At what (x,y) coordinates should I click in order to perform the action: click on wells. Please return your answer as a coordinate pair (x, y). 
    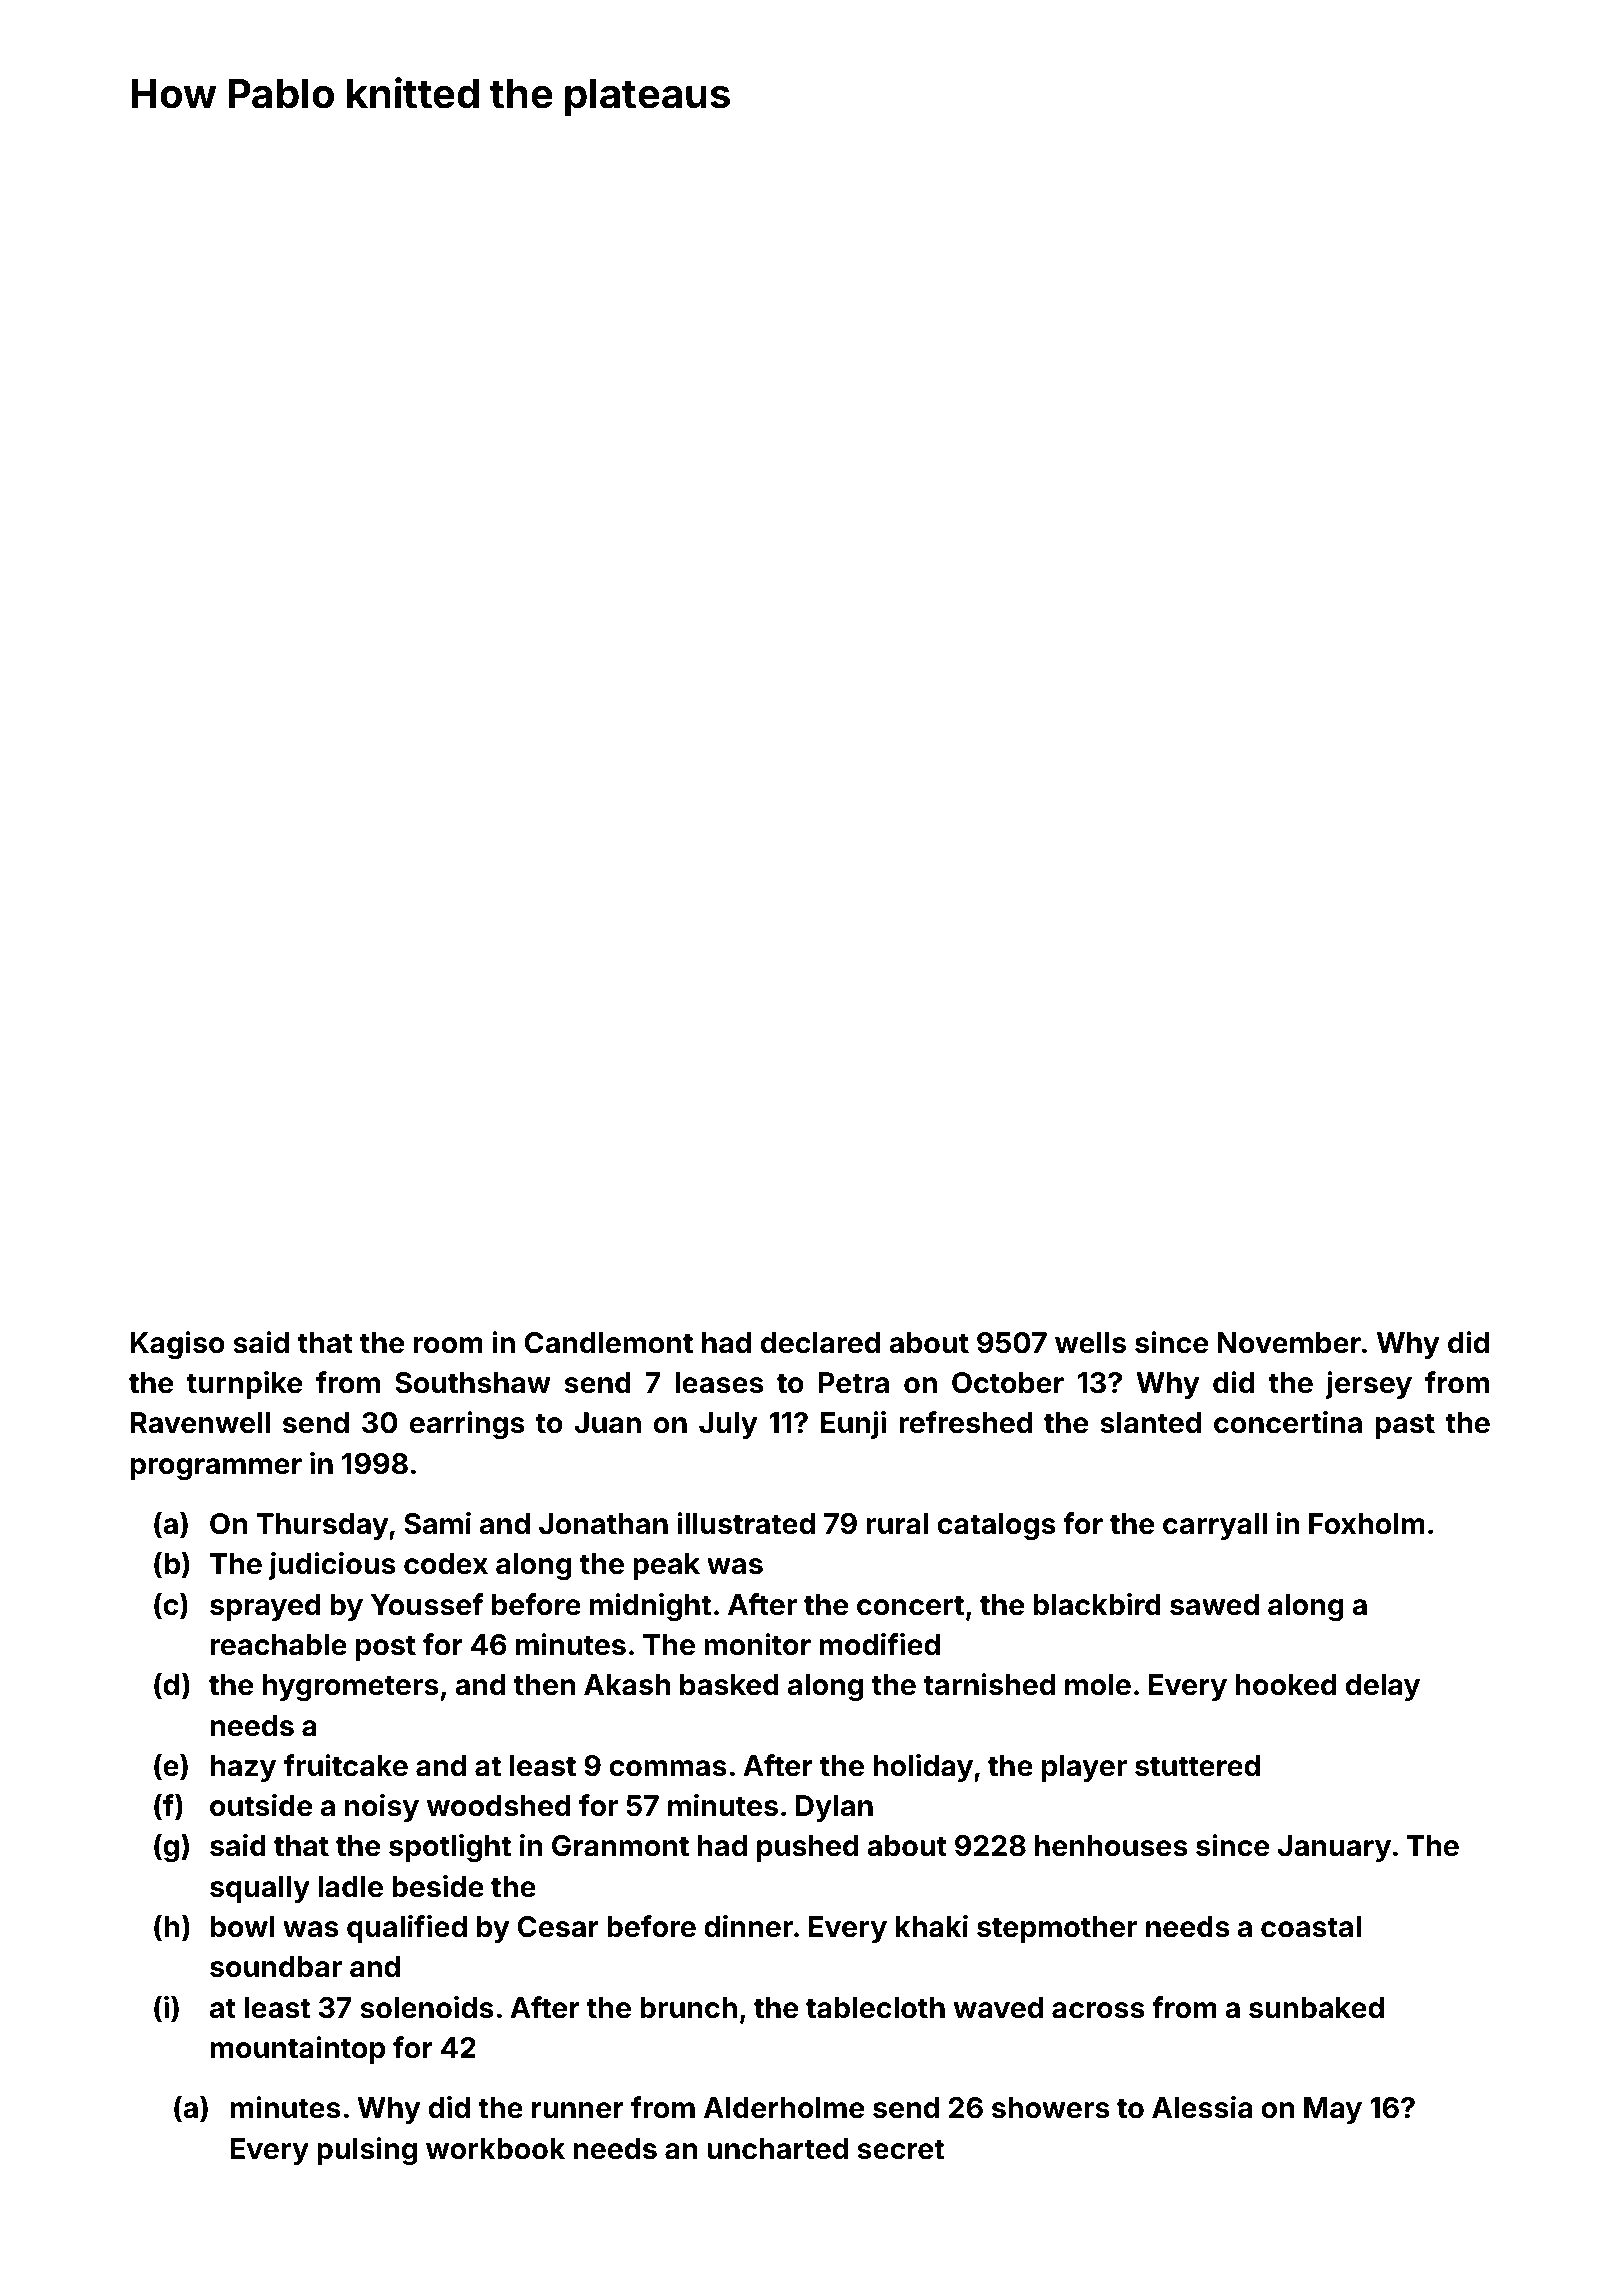
    Looking at the image, I should click on (1090, 1343).
